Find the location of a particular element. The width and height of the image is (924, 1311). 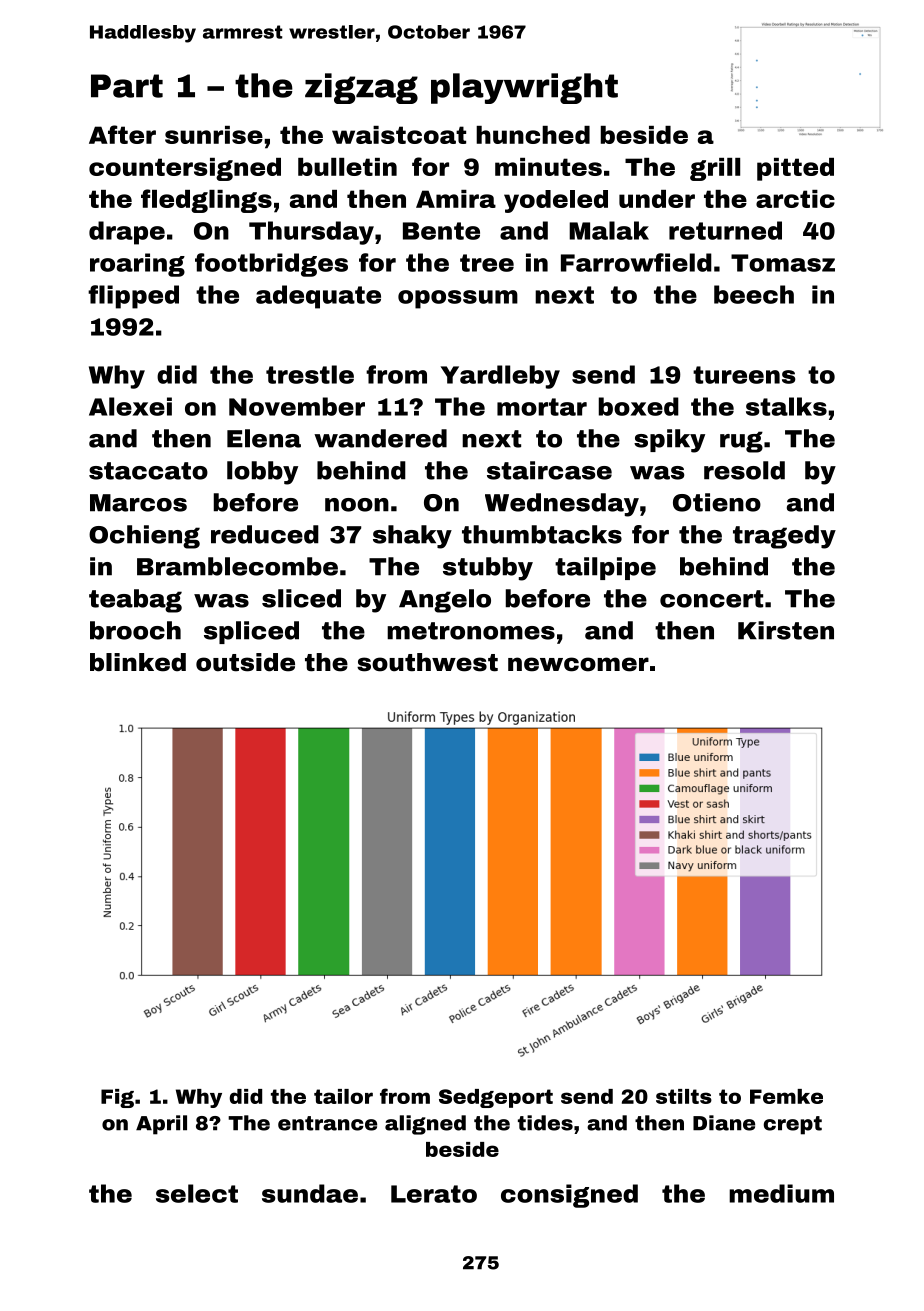

noon is located at coordinates (357, 505).
